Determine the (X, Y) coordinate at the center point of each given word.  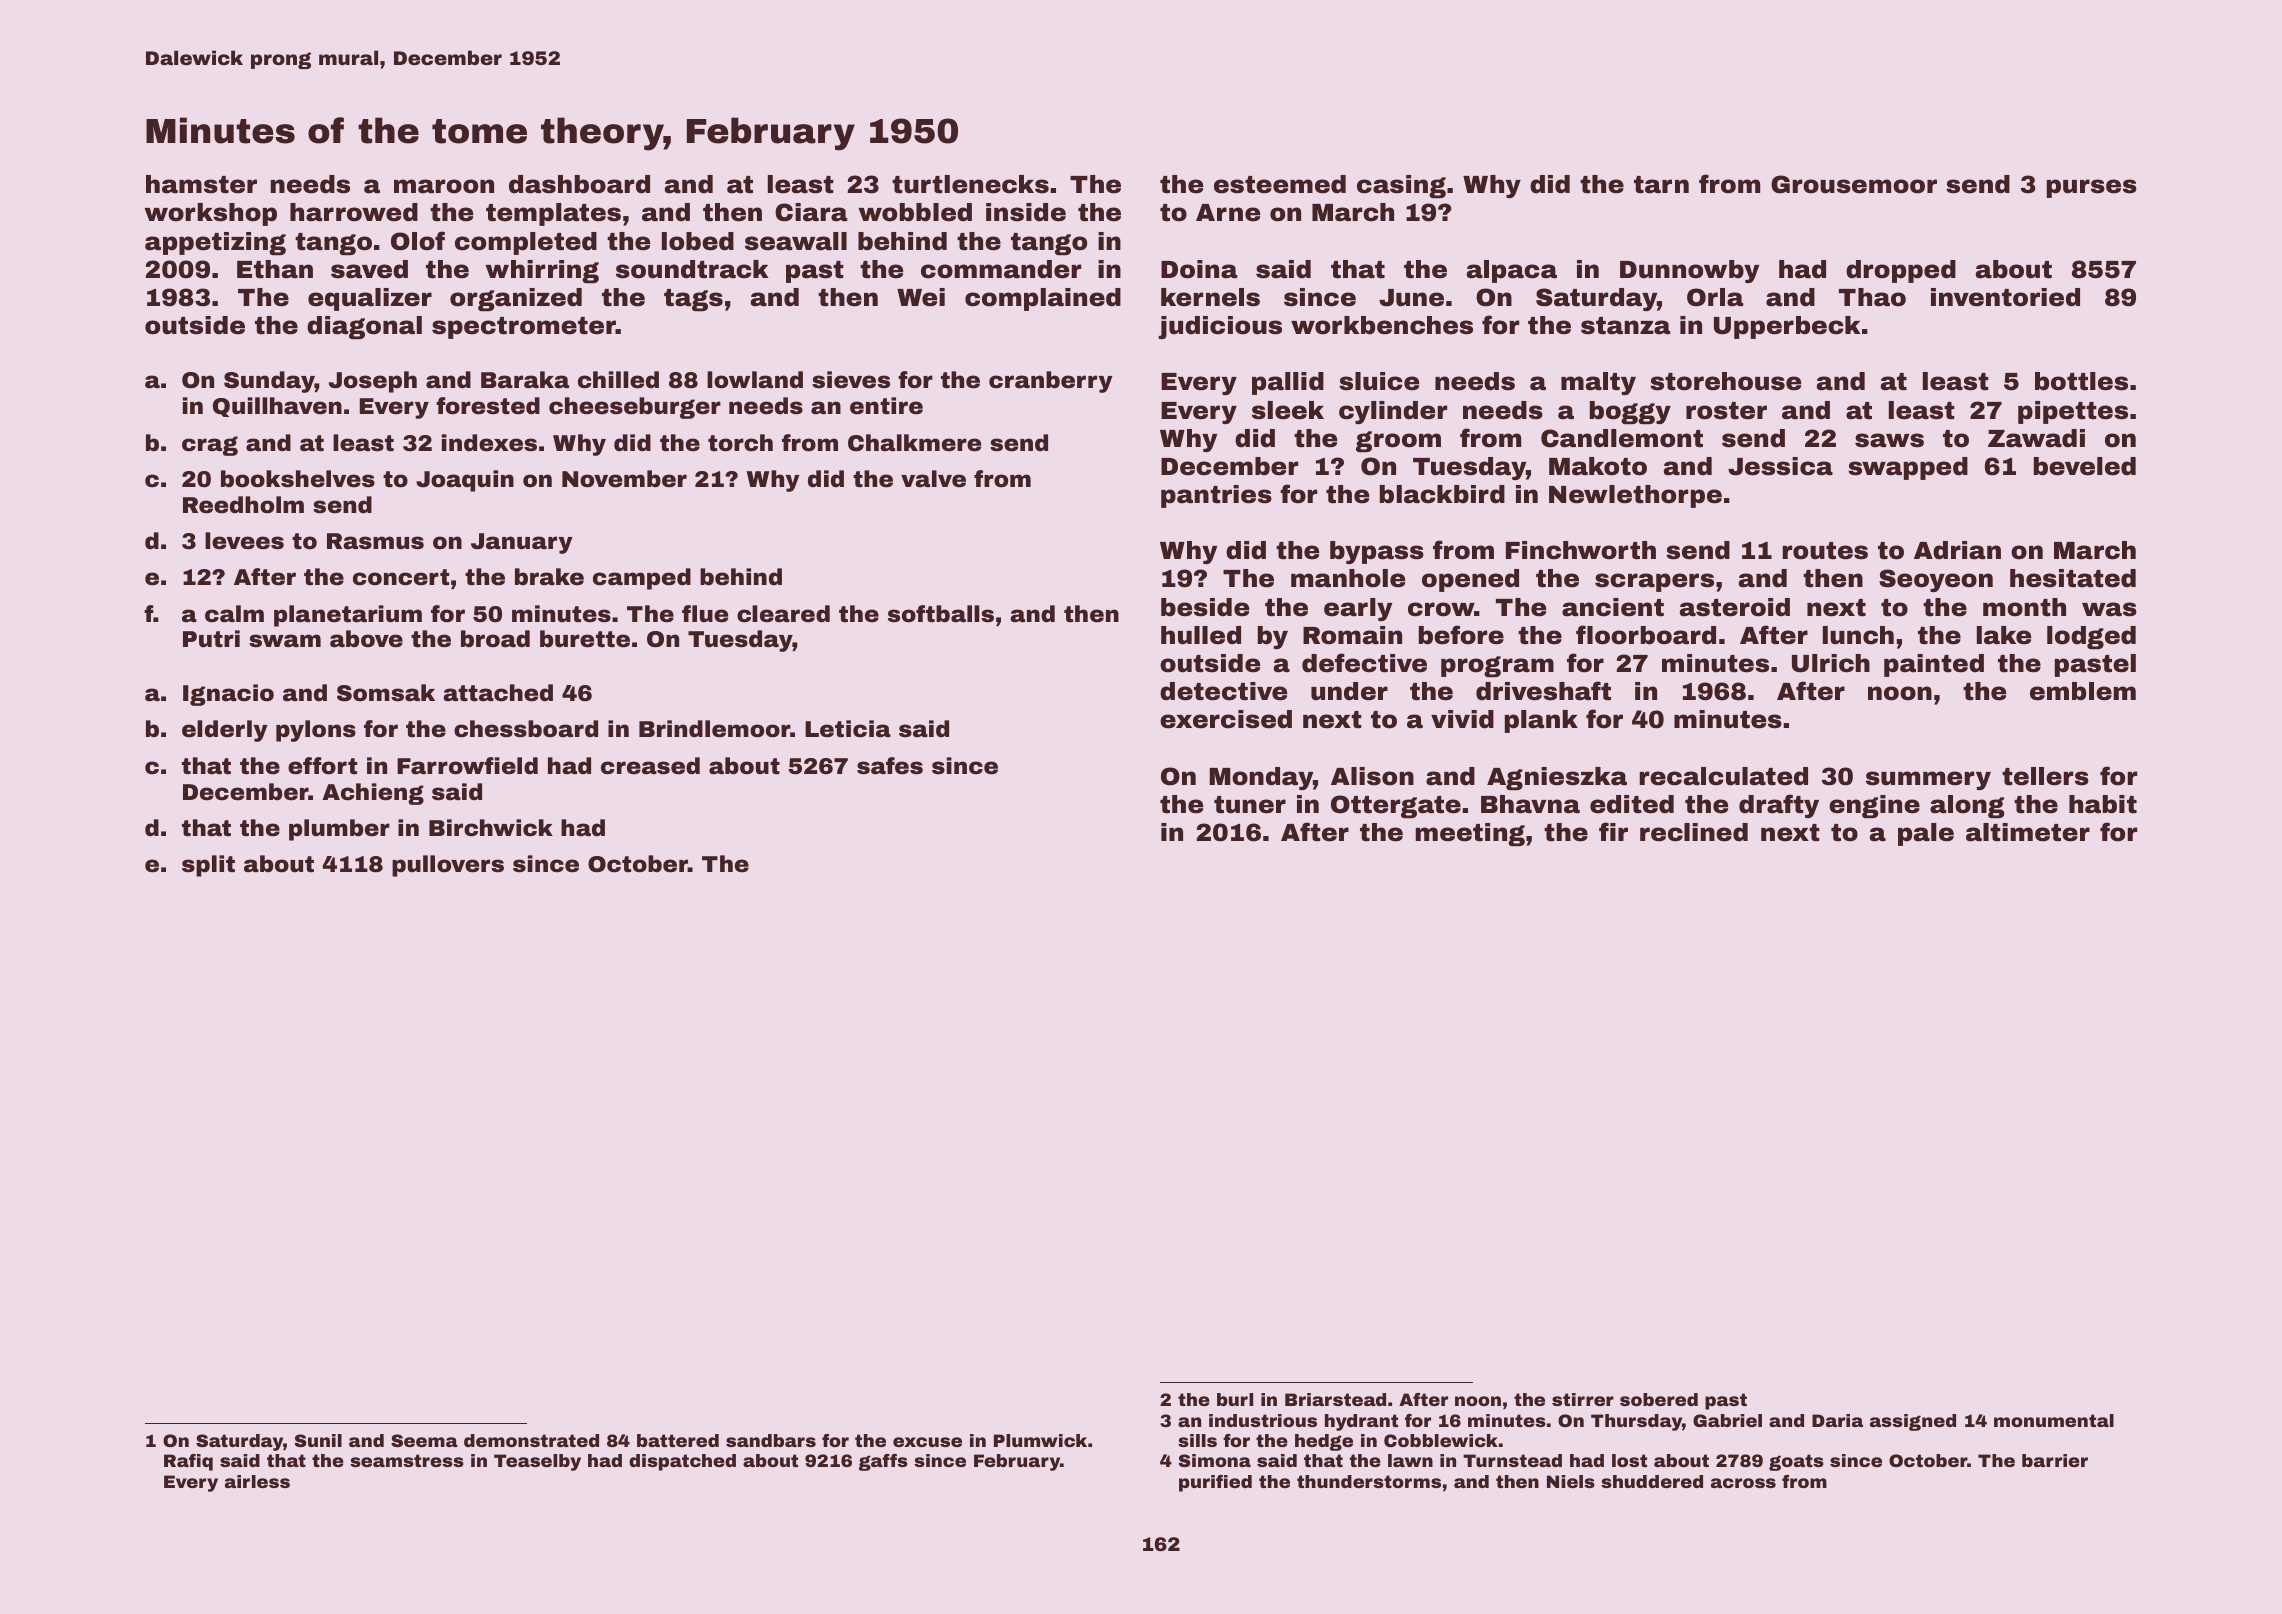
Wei (921, 297)
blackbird (1442, 494)
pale (1926, 834)
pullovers (448, 866)
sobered (1659, 1399)
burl (1235, 1399)
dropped (1901, 271)
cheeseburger (635, 408)
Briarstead (1335, 1399)
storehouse (1725, 381)
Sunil (318, 1440)
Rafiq (188, 1462)
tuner (1250, 805)
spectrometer (524, 328)
